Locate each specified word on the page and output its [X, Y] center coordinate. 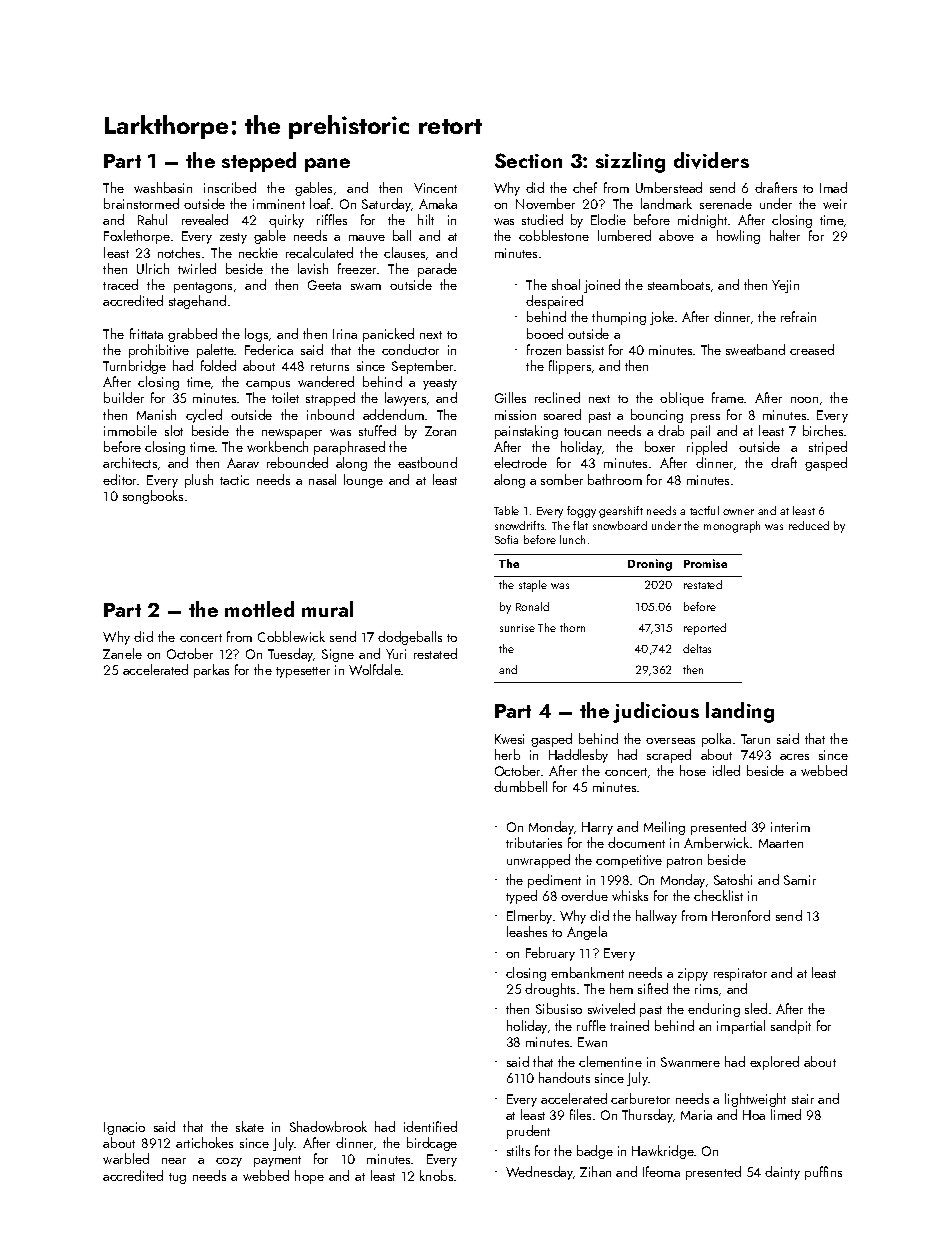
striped [828, 448]
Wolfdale [375, 669]
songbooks [153, 497]
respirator [740, 974]
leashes [527, 931]
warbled [126, 1158]
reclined [557, 397]
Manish [156, 414]
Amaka [438, 203]
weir [835, 204]
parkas [211, 671]
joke [662, 318]
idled [726, 770]
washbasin [163, 187]
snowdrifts [519, 525]
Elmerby [529, 917]
